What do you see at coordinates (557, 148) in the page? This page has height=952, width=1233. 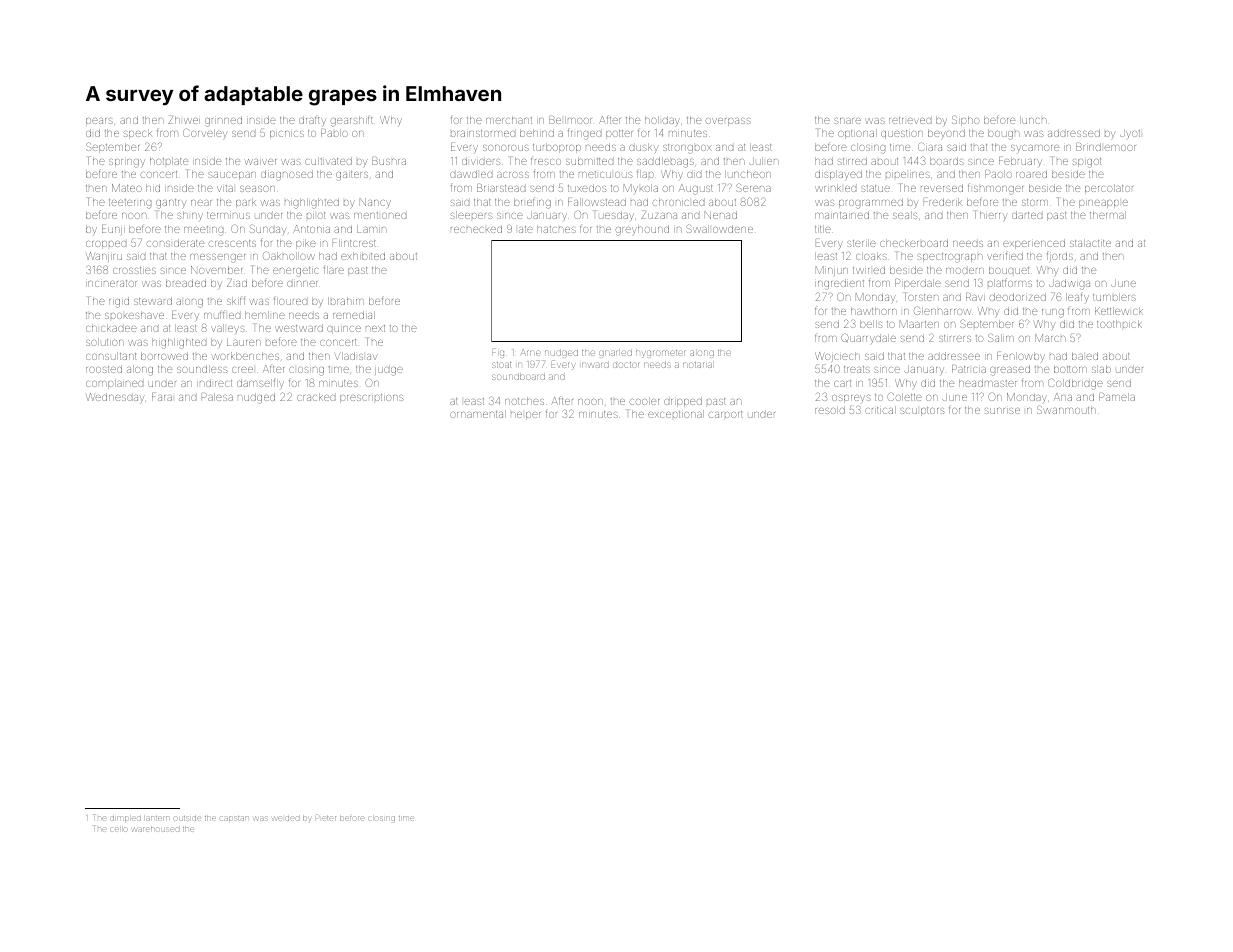 I see `turboprop` at bounding box center [557, 148].
